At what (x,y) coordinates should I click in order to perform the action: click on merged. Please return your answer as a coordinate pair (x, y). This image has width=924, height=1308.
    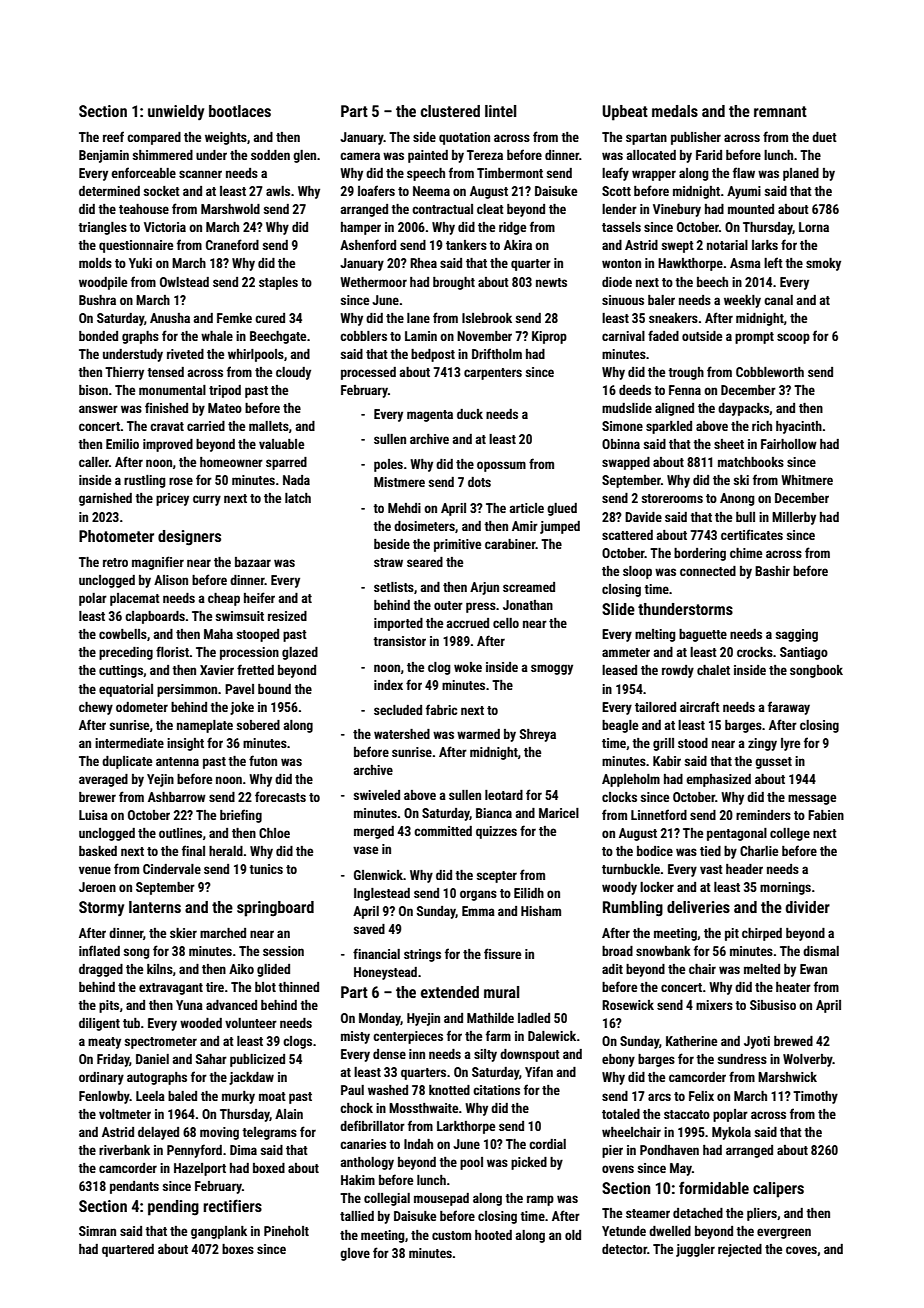
    Looking at the image, I should click on (374, 832).
